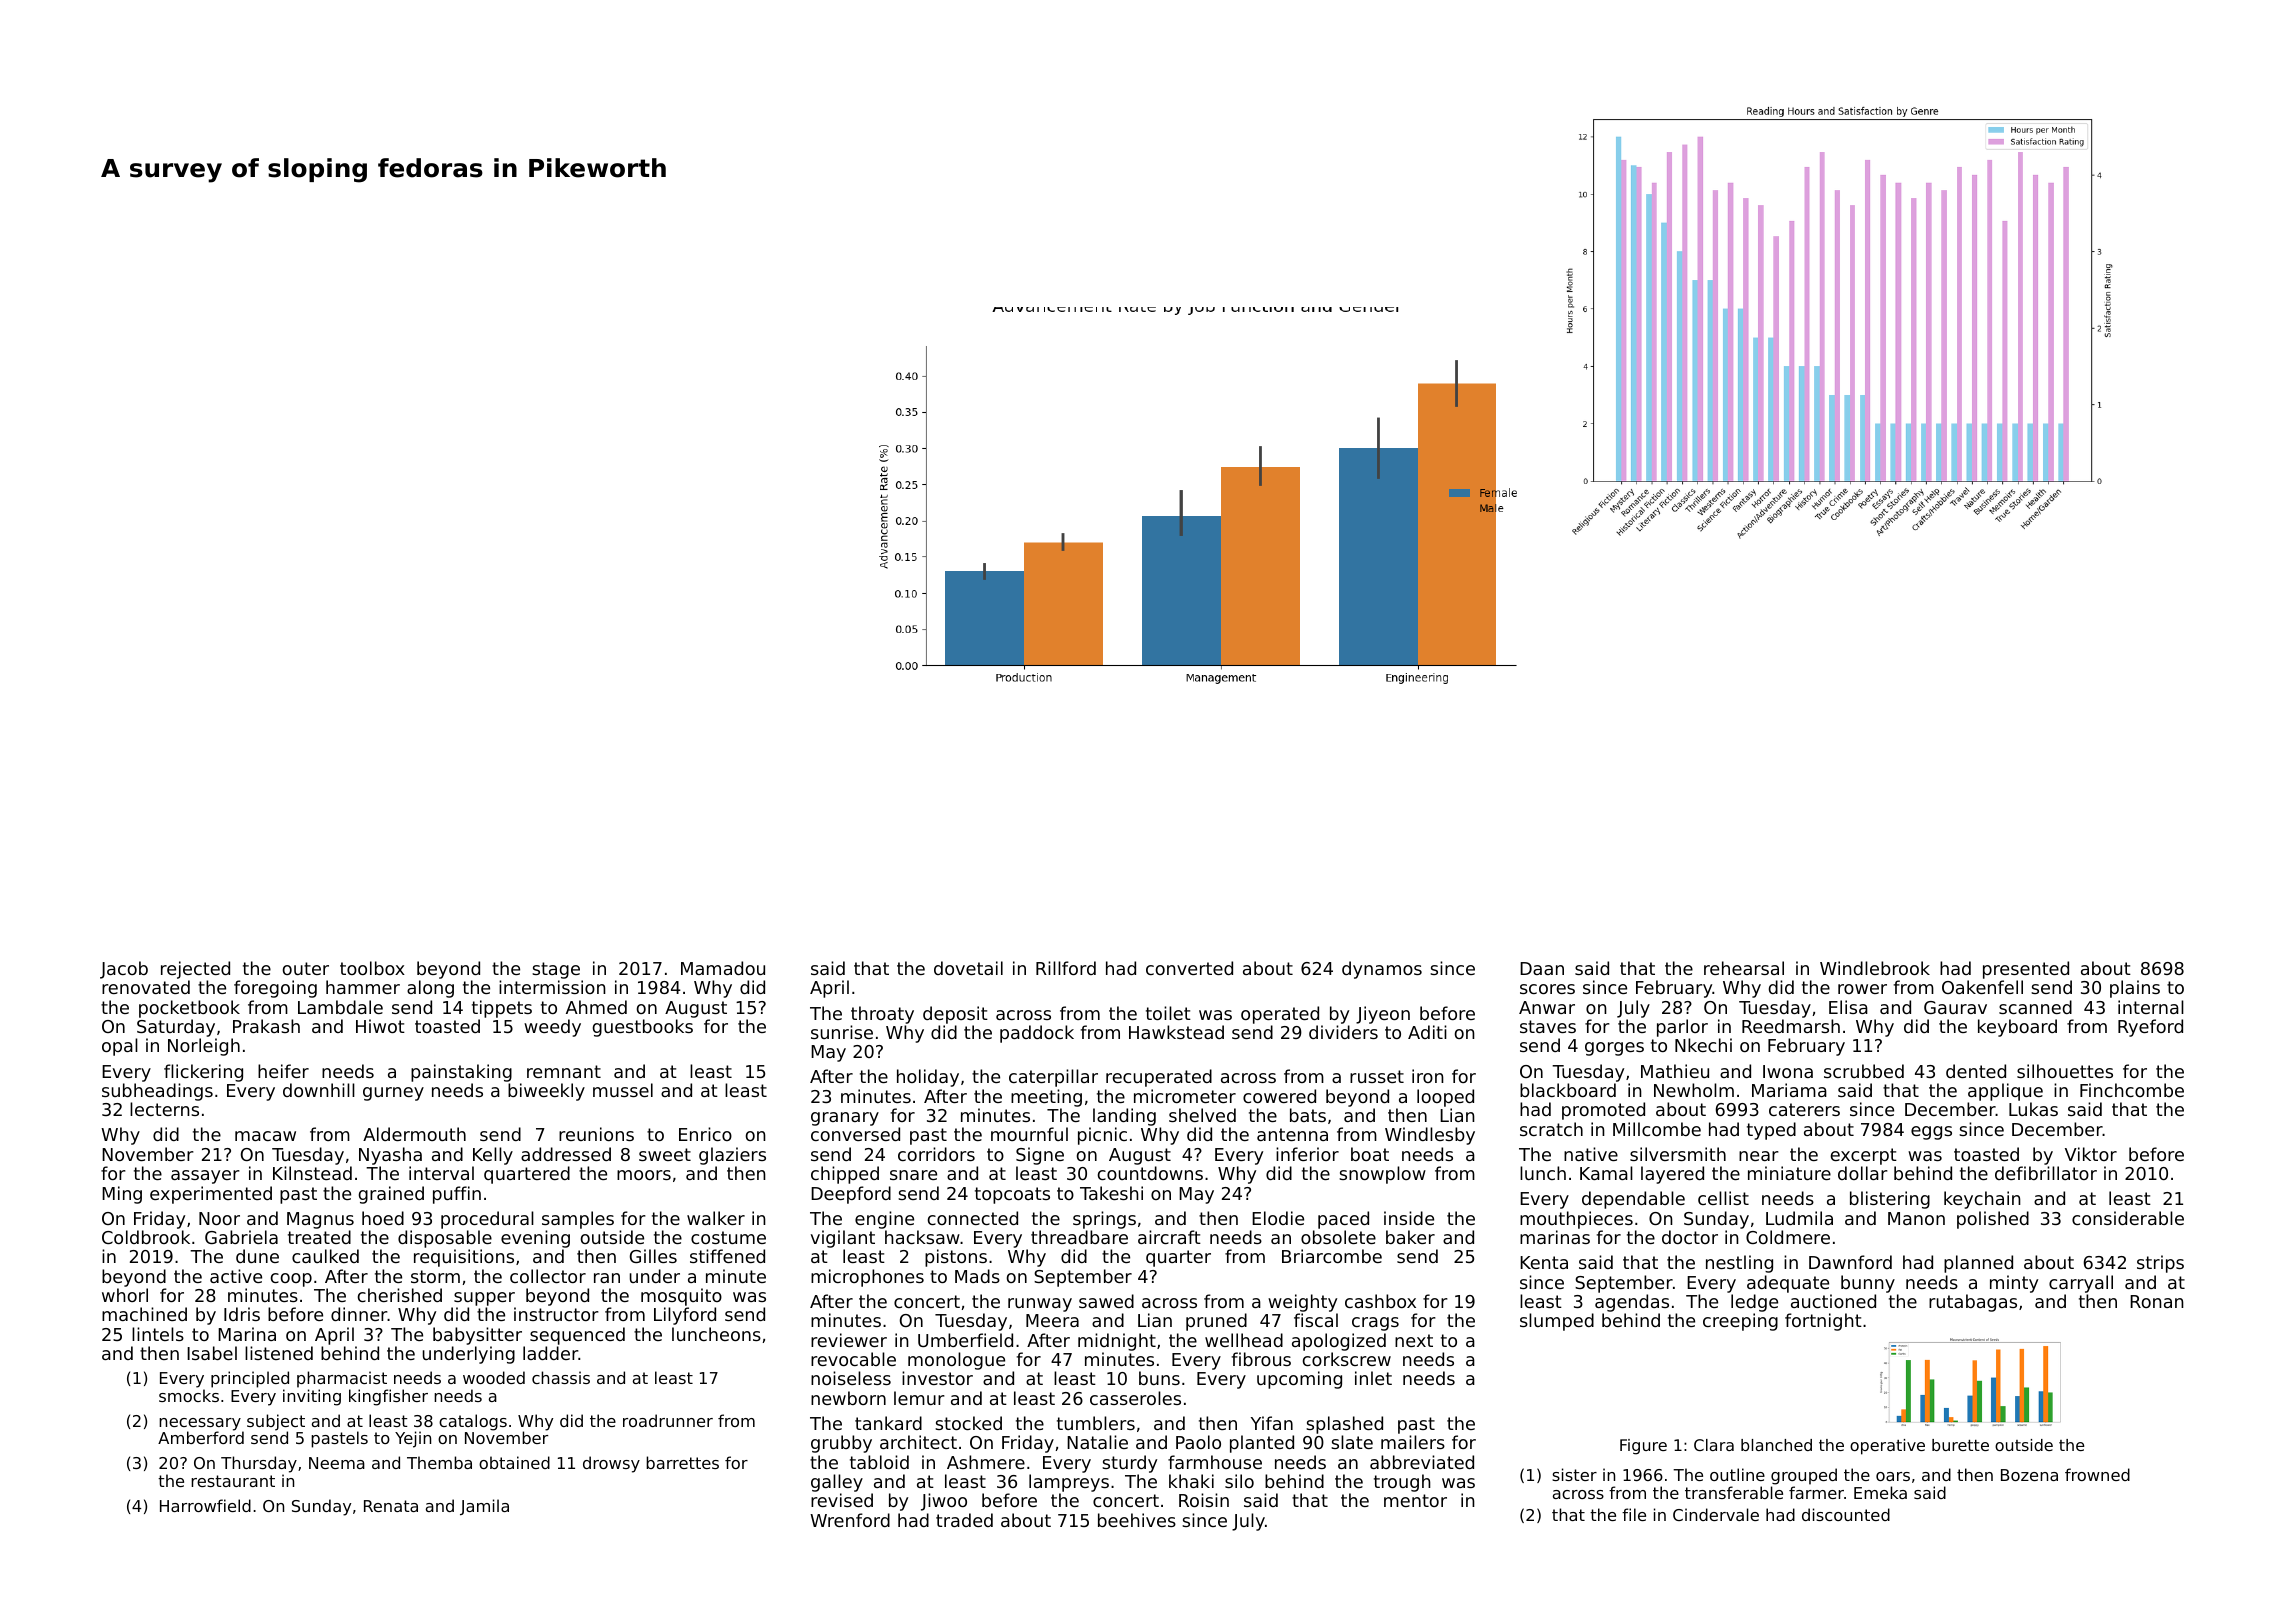 The image size is (2286, 1616). What do you see at coordinates (1198, 1442) in the screenshot?
I see `Paolo` at bounding box center [1198, 1442].
